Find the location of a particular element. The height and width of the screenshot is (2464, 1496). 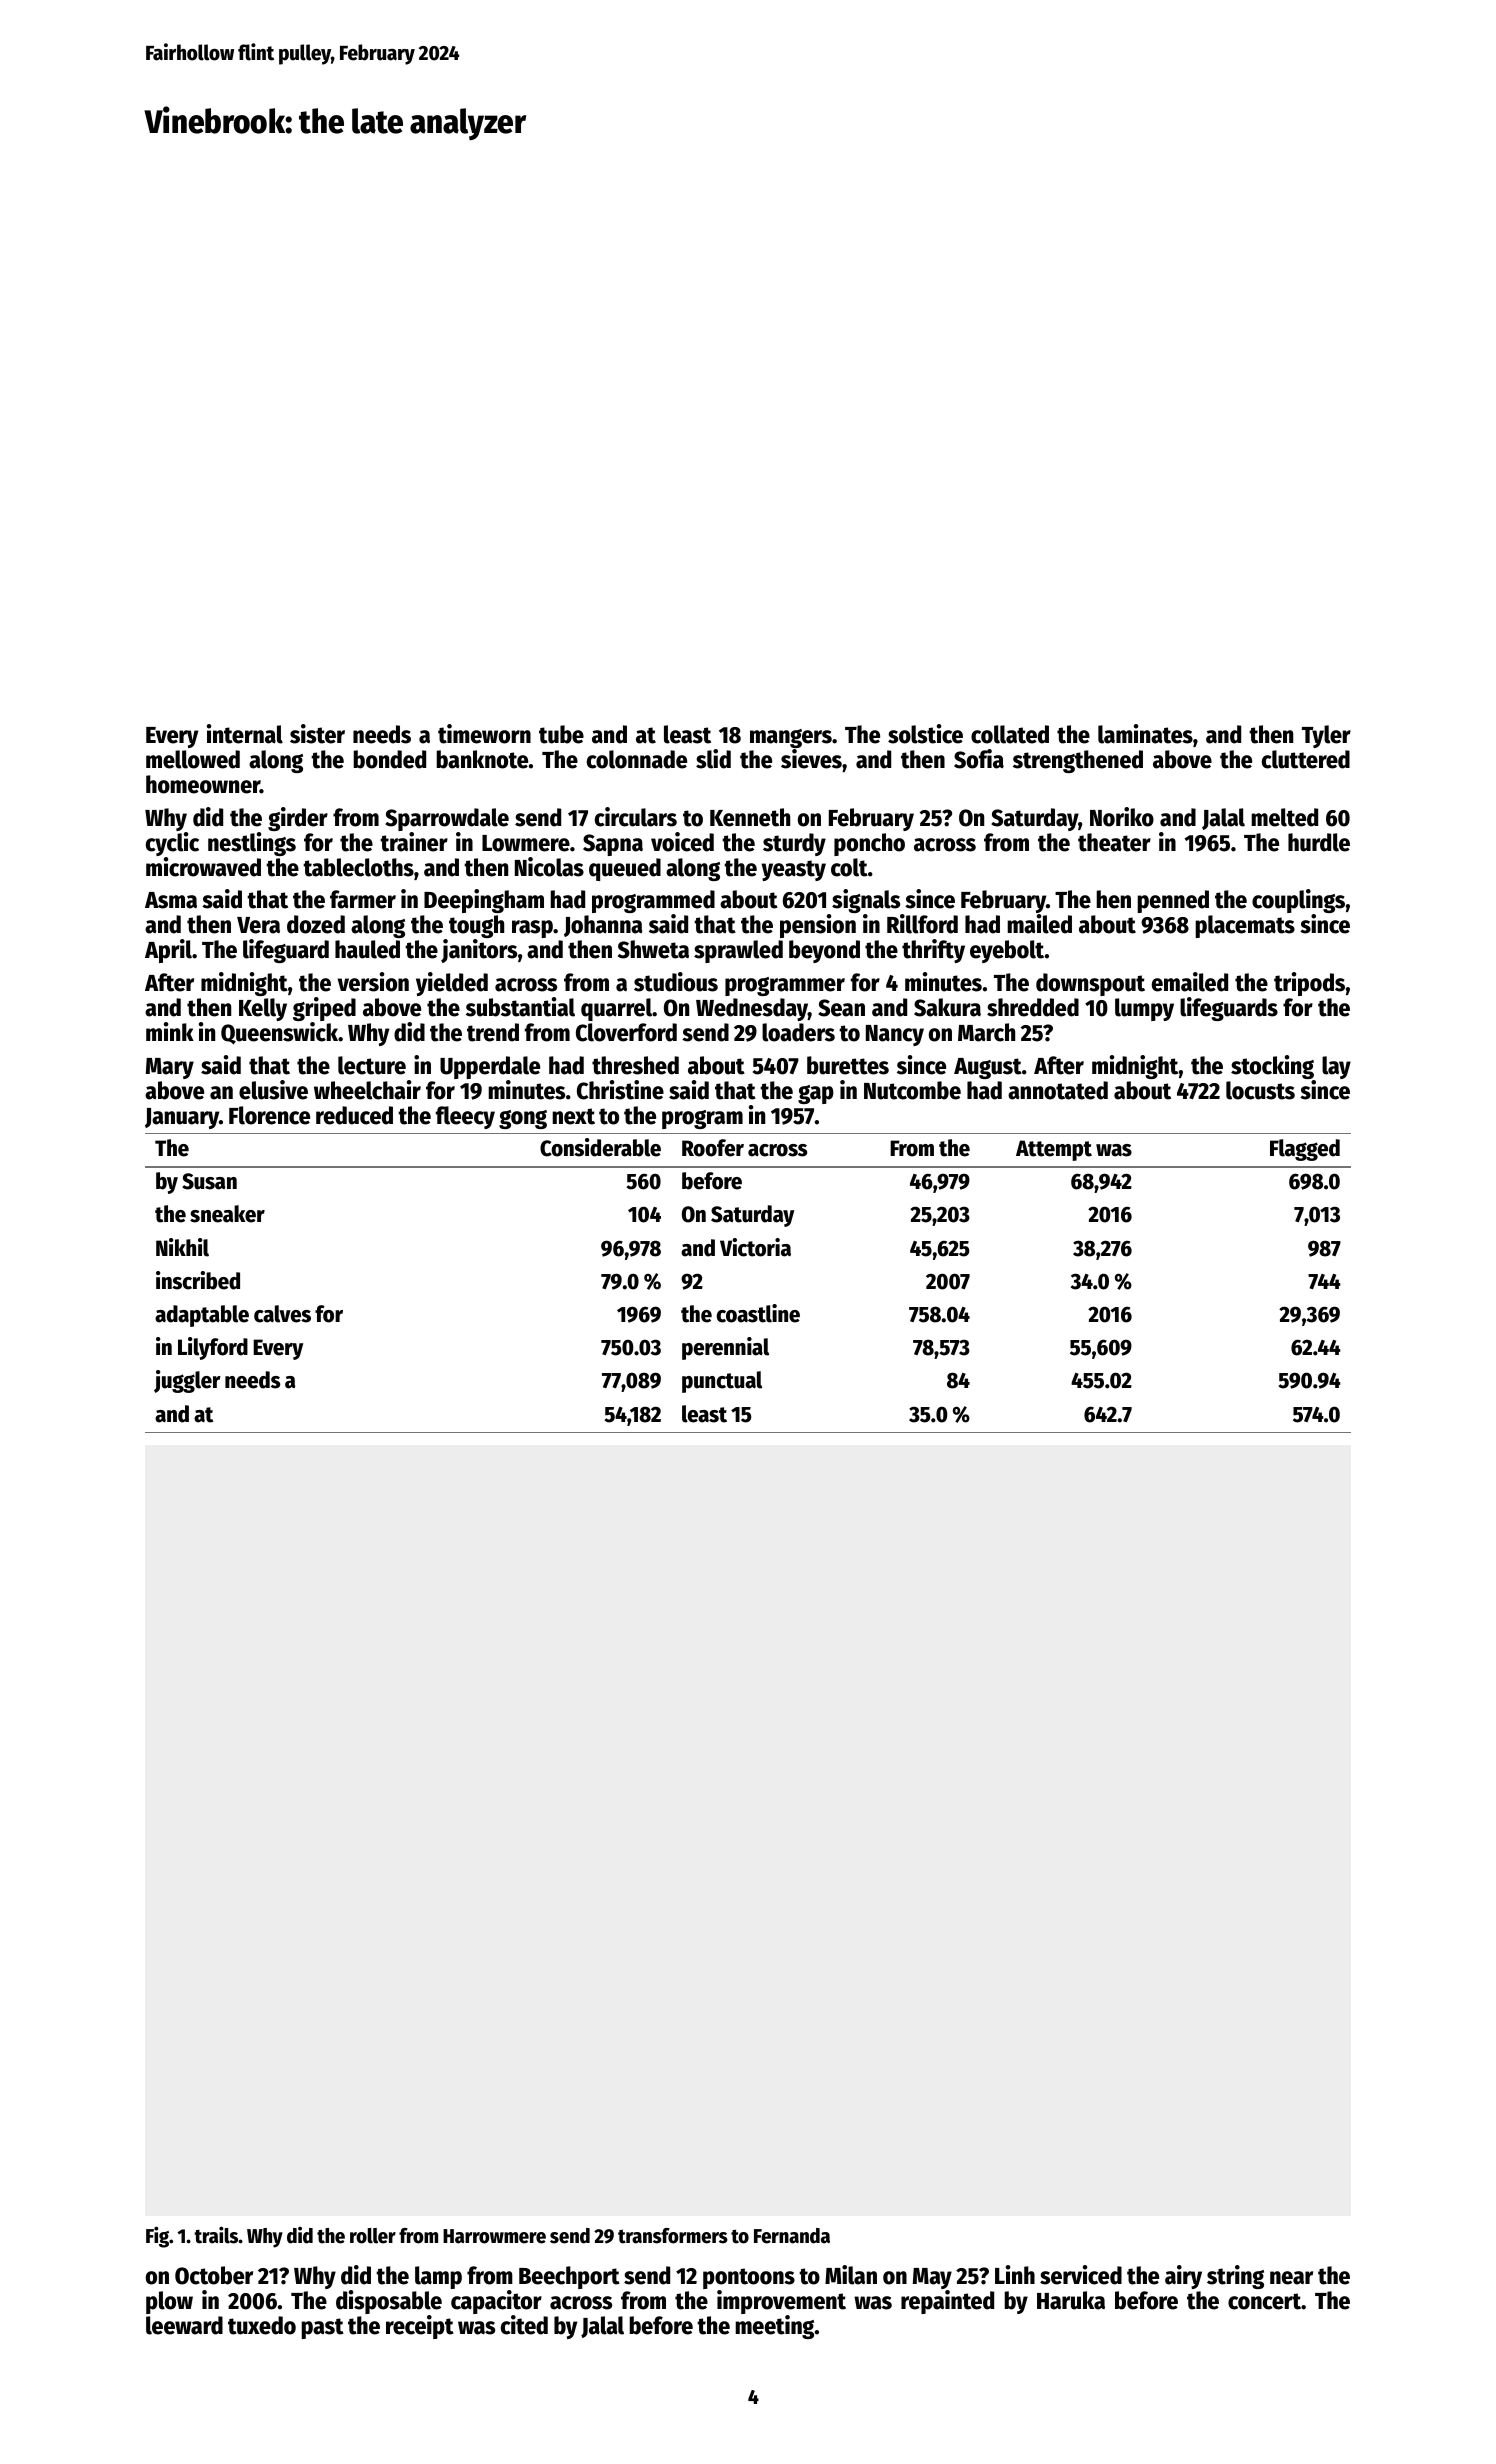

sister is located at coordinates (317, 734).
